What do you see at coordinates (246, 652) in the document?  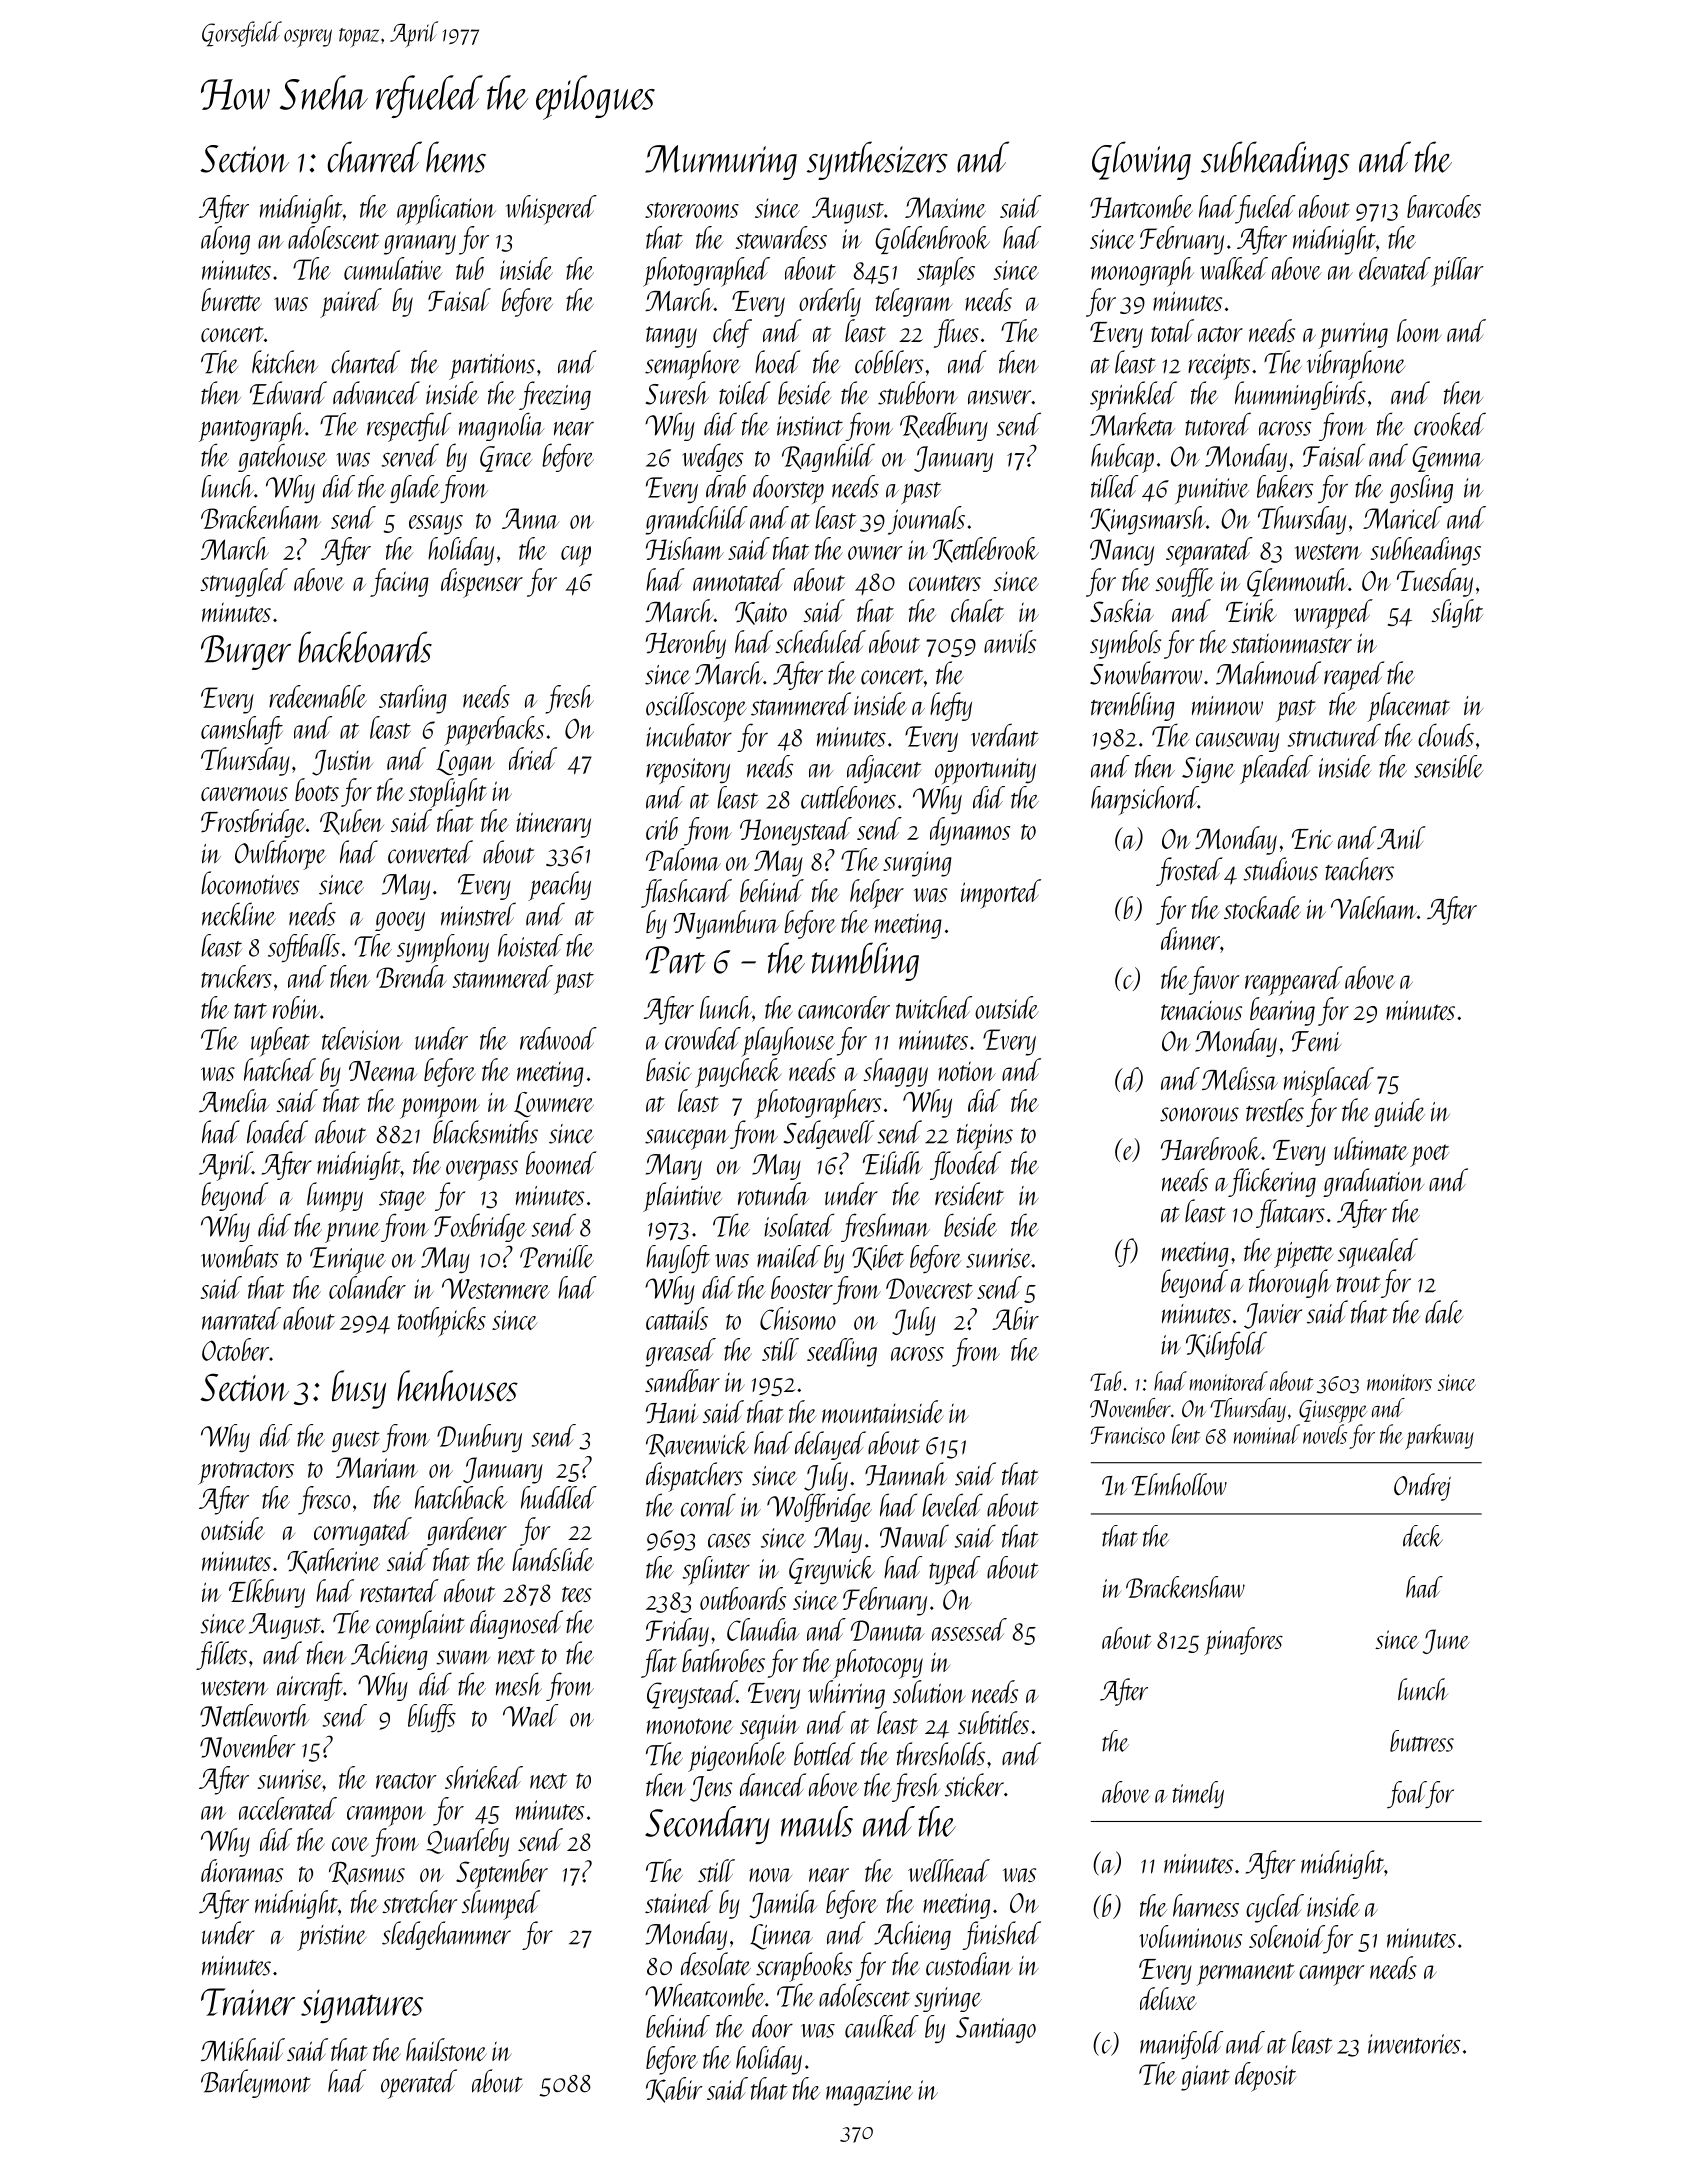 I see `Burger` at bounding box center [246, 652].
